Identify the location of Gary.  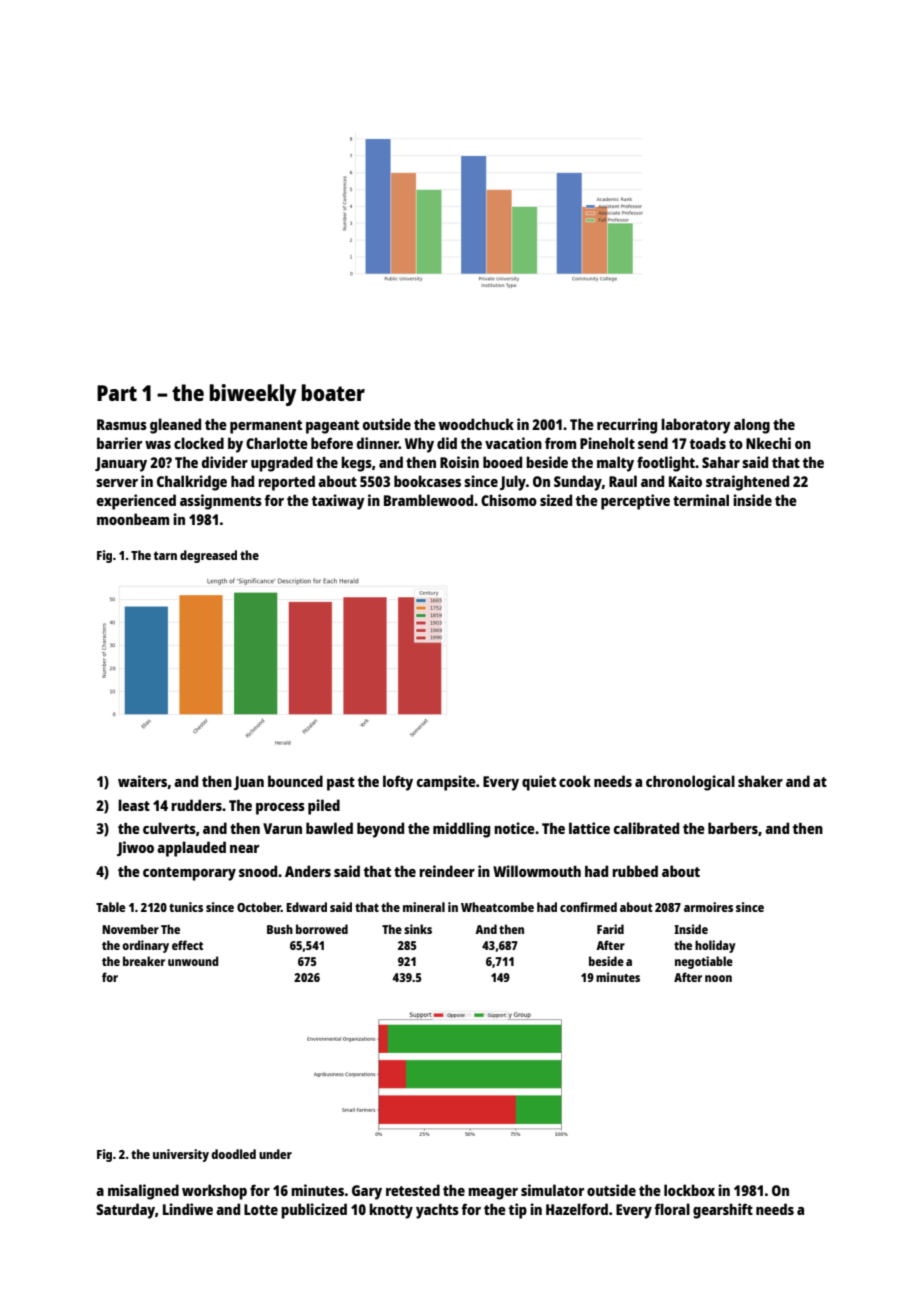
(367, 1192).
